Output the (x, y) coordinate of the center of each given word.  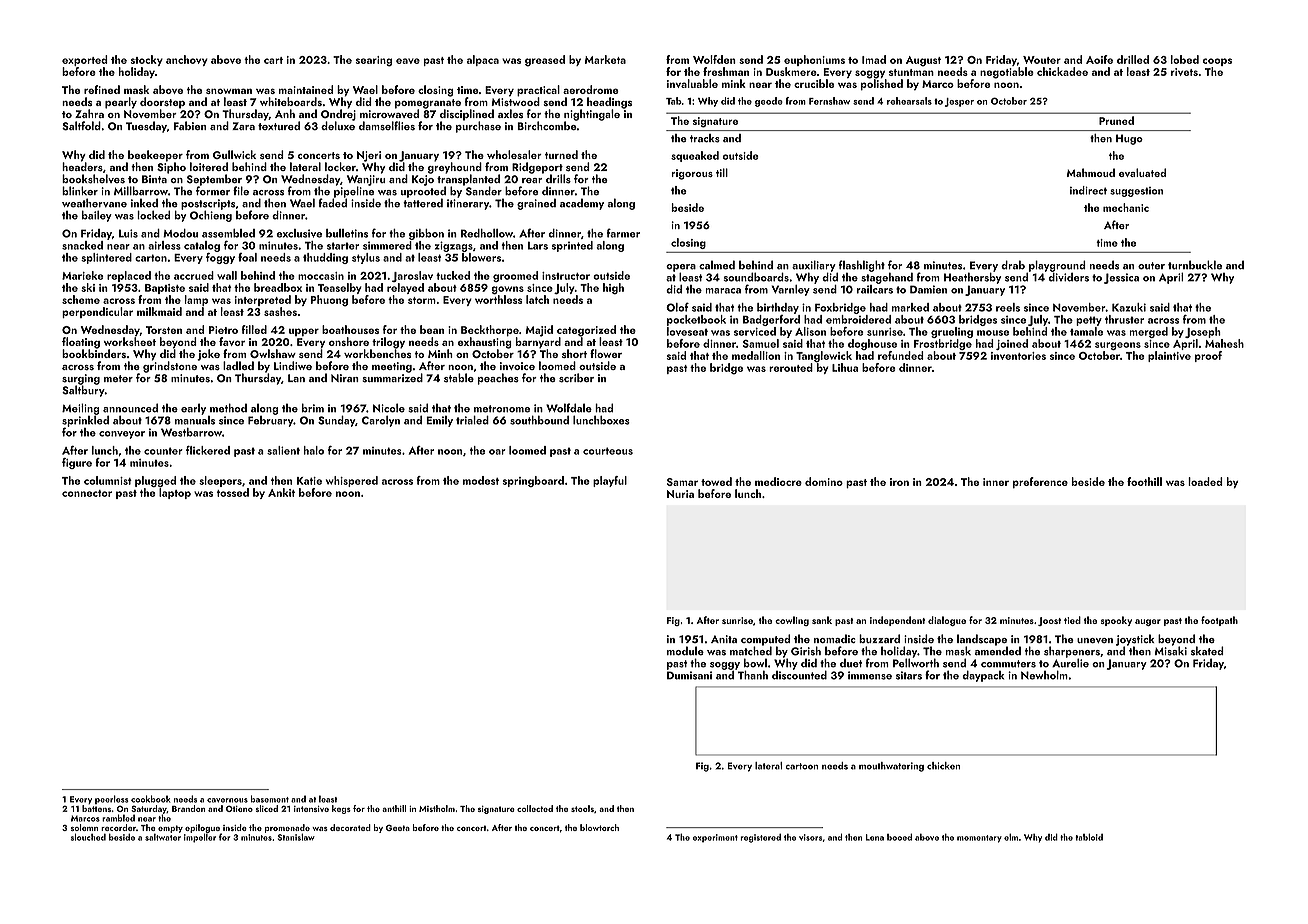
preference (1040, 482)
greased (545, 61)
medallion (756, 355)
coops (1217, 62)
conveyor (122, 435)
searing (374, 61)
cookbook (150, 799)
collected (535, 808)
